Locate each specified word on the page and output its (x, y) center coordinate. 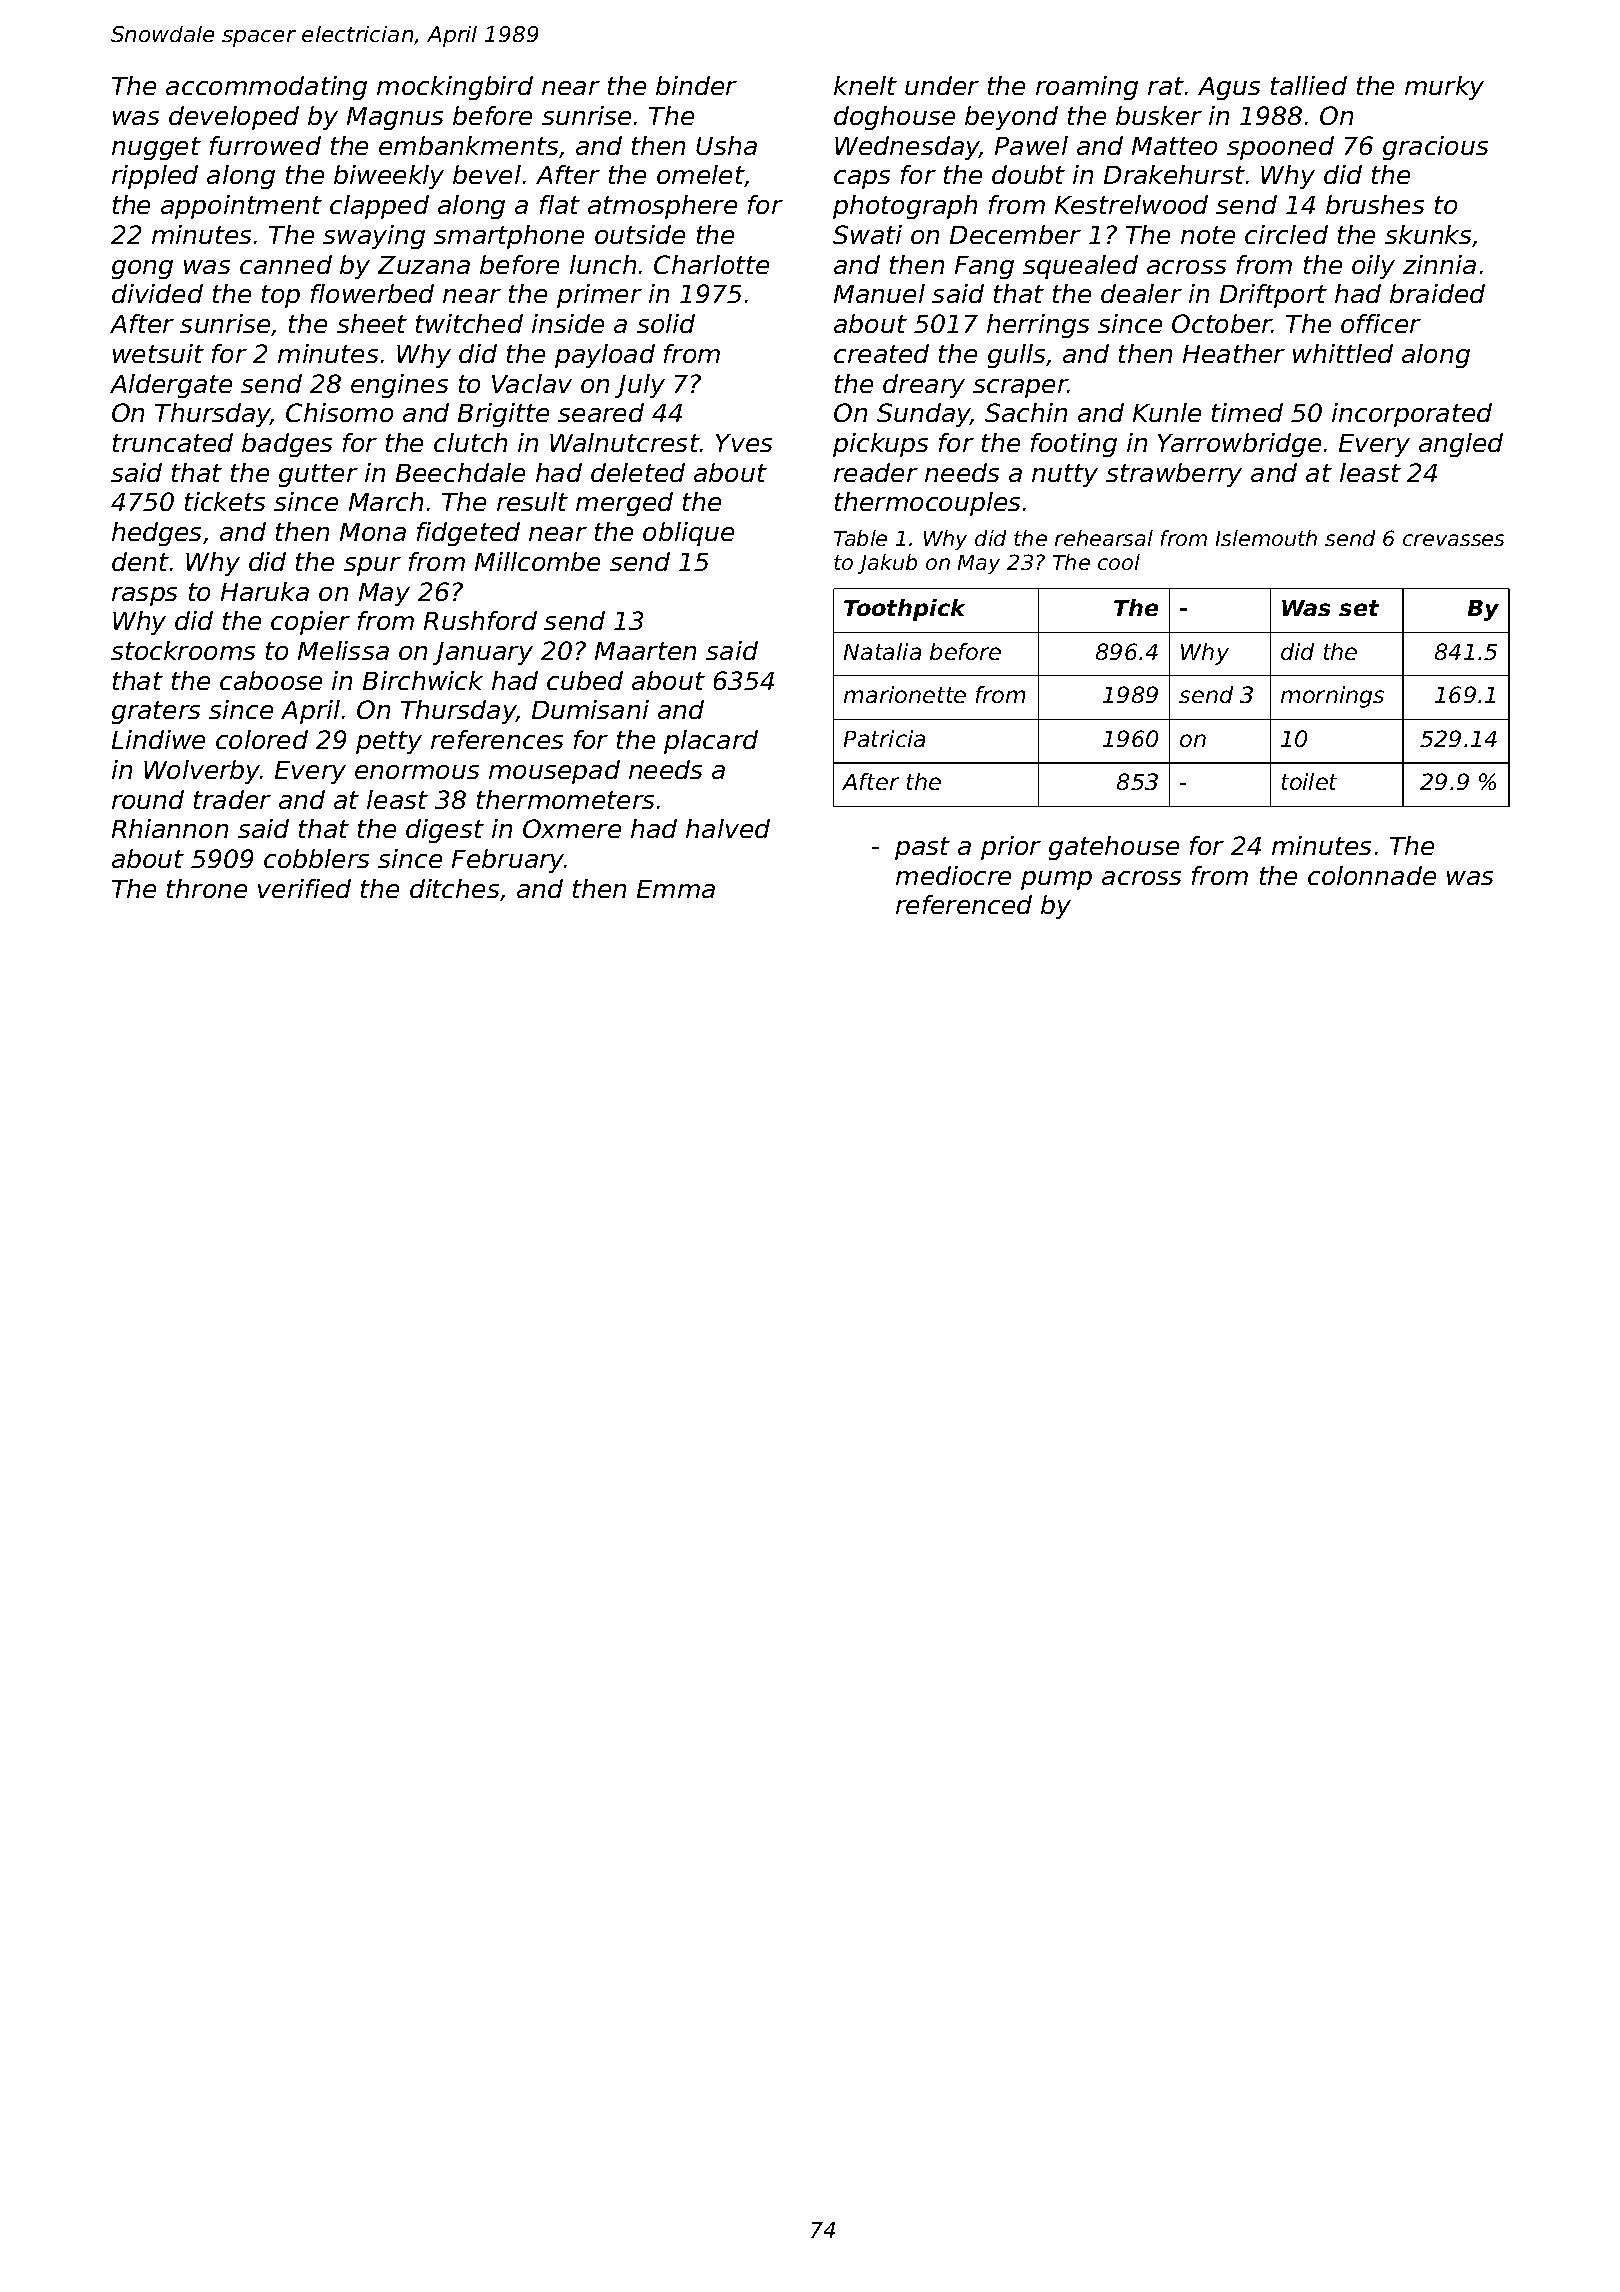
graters (156, 712)
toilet (1309, 781)
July (640, 386)
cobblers (316, 858)
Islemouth (1266, 538)
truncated (173, 442)
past (922, 848)
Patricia (884, 738)
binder (696, 85)
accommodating (266, 88)
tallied (1309, 85)
